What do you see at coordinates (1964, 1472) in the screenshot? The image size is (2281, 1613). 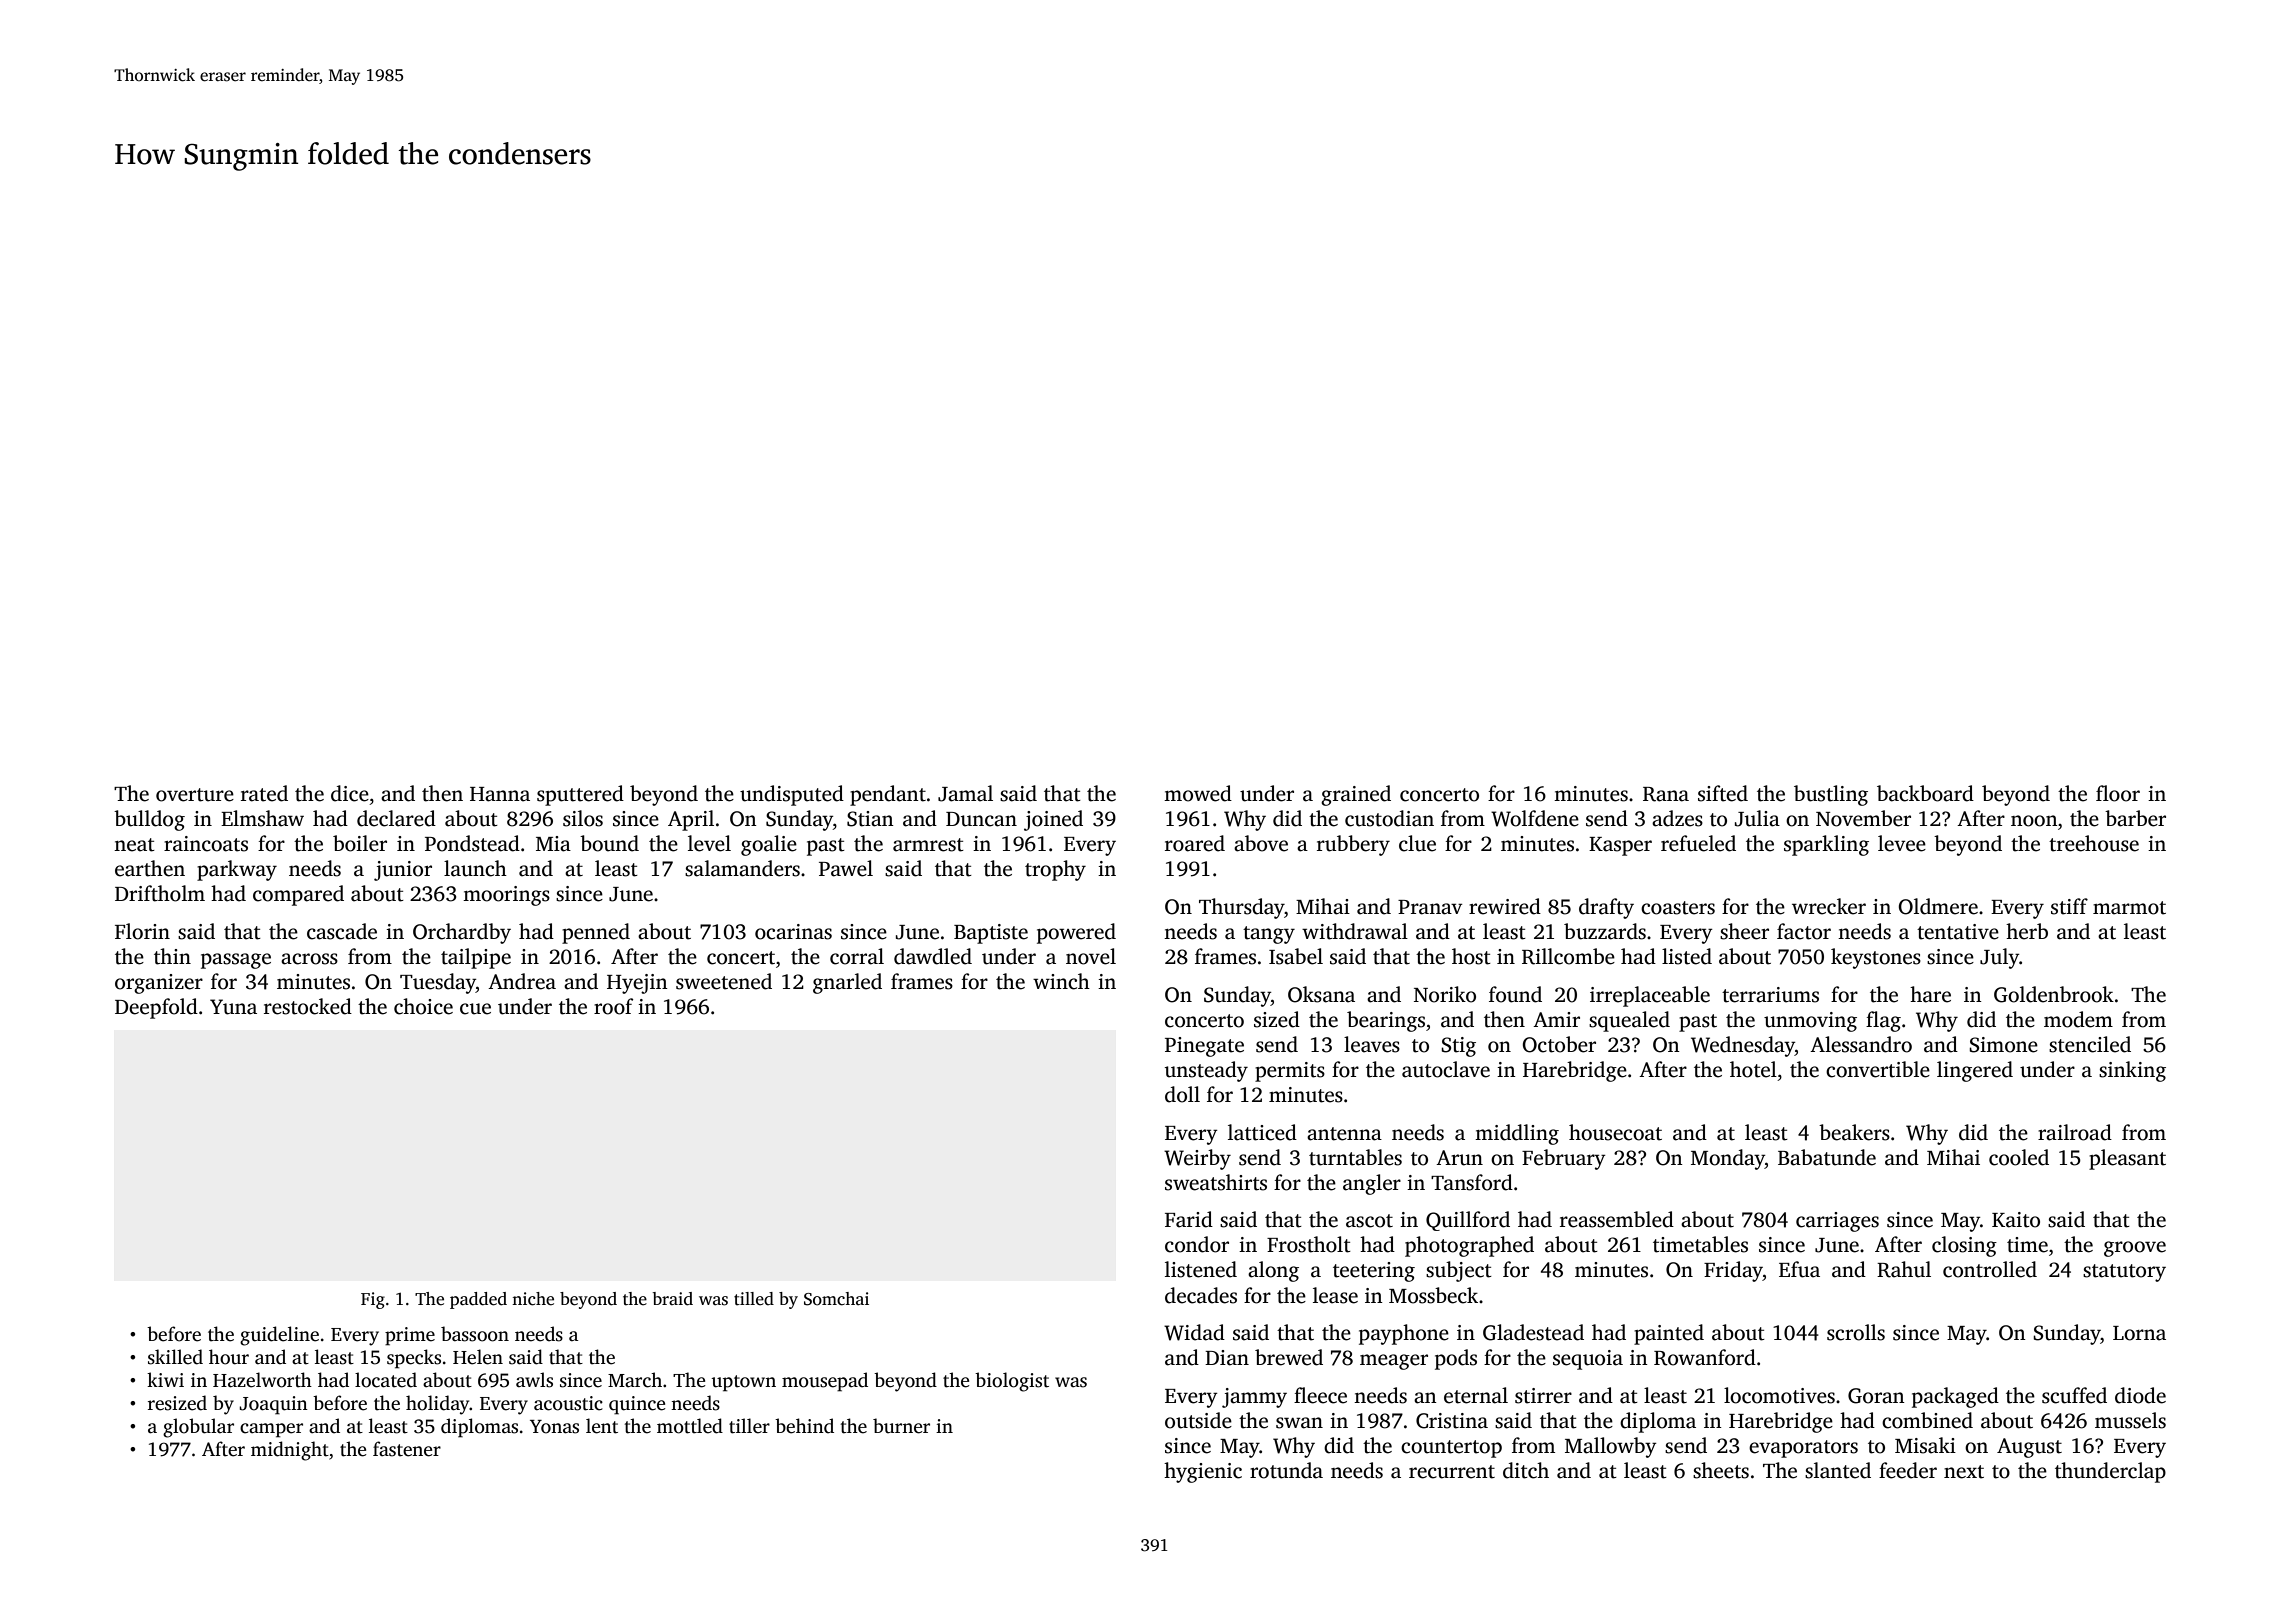 I see `next` at bounding box center [1964, 1472].
